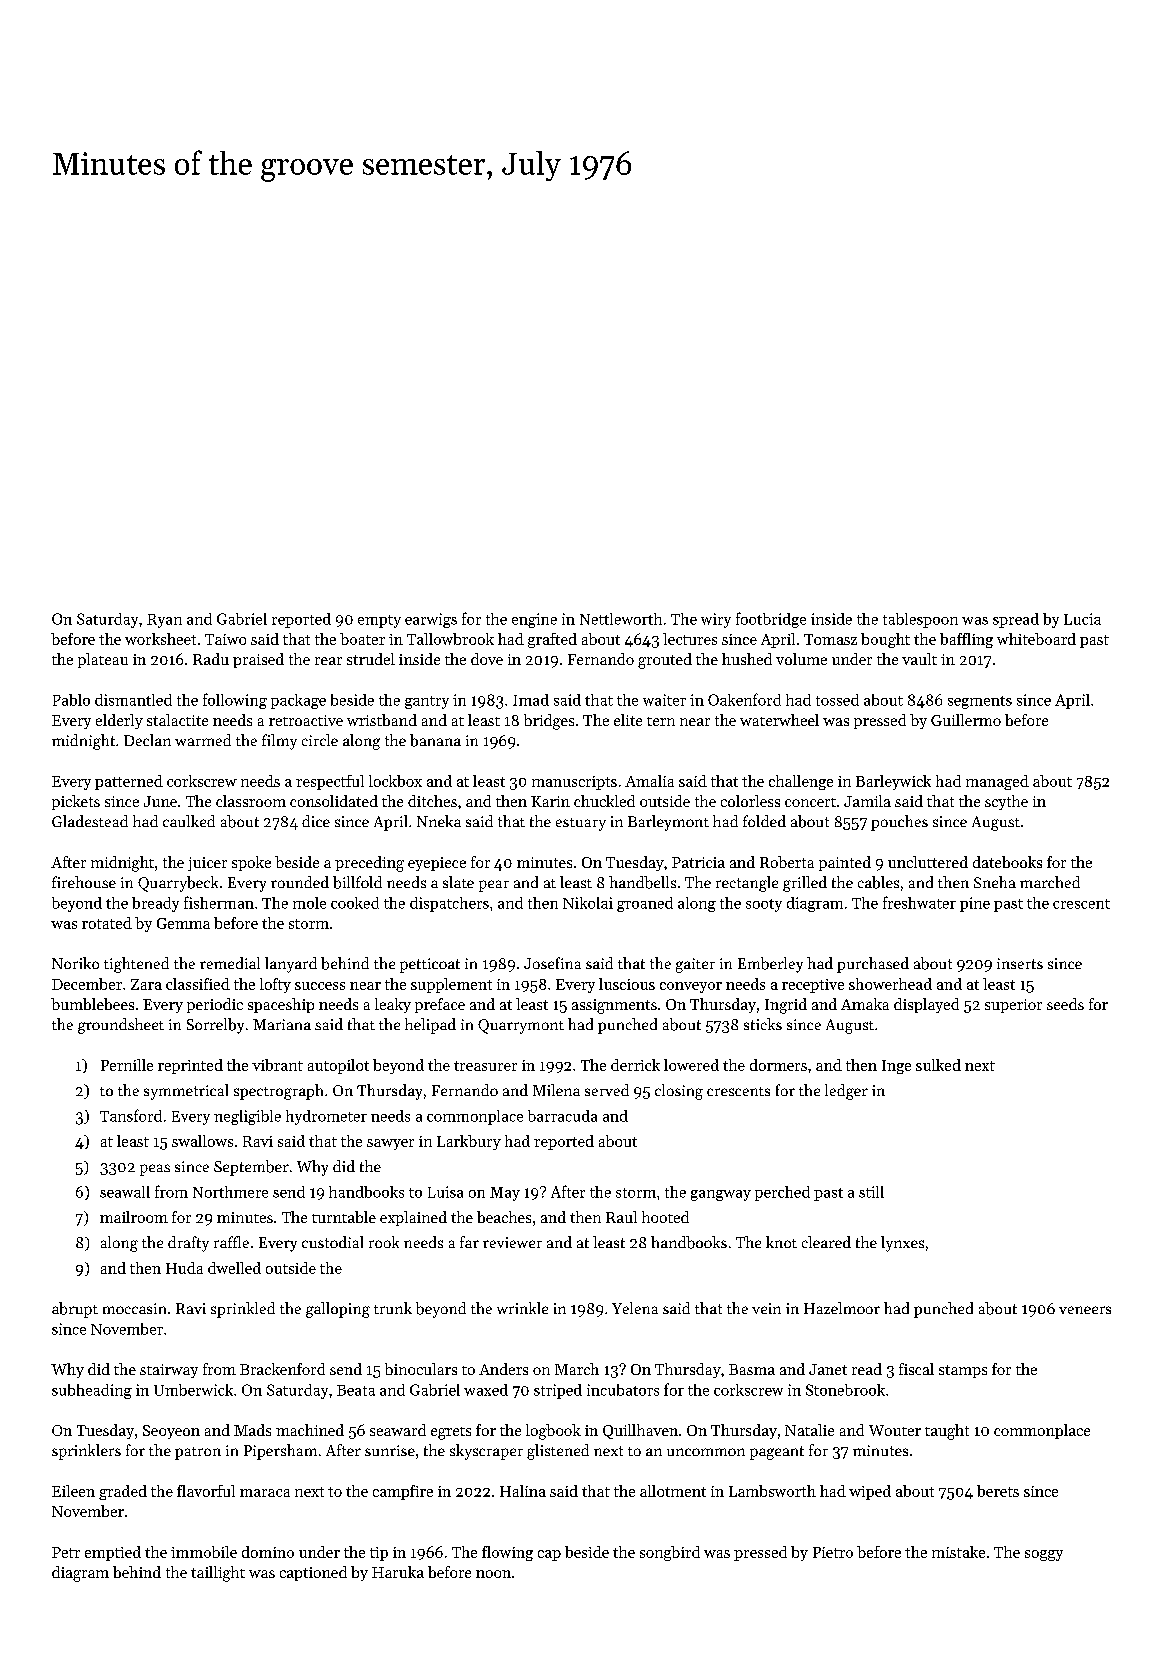 Image resolution: width=1170 pixels, height=1655 pixels. What do you see at coordinates (493, 1574) in the screenshot?
I see `noon` at bounding box center [493, 1574].
